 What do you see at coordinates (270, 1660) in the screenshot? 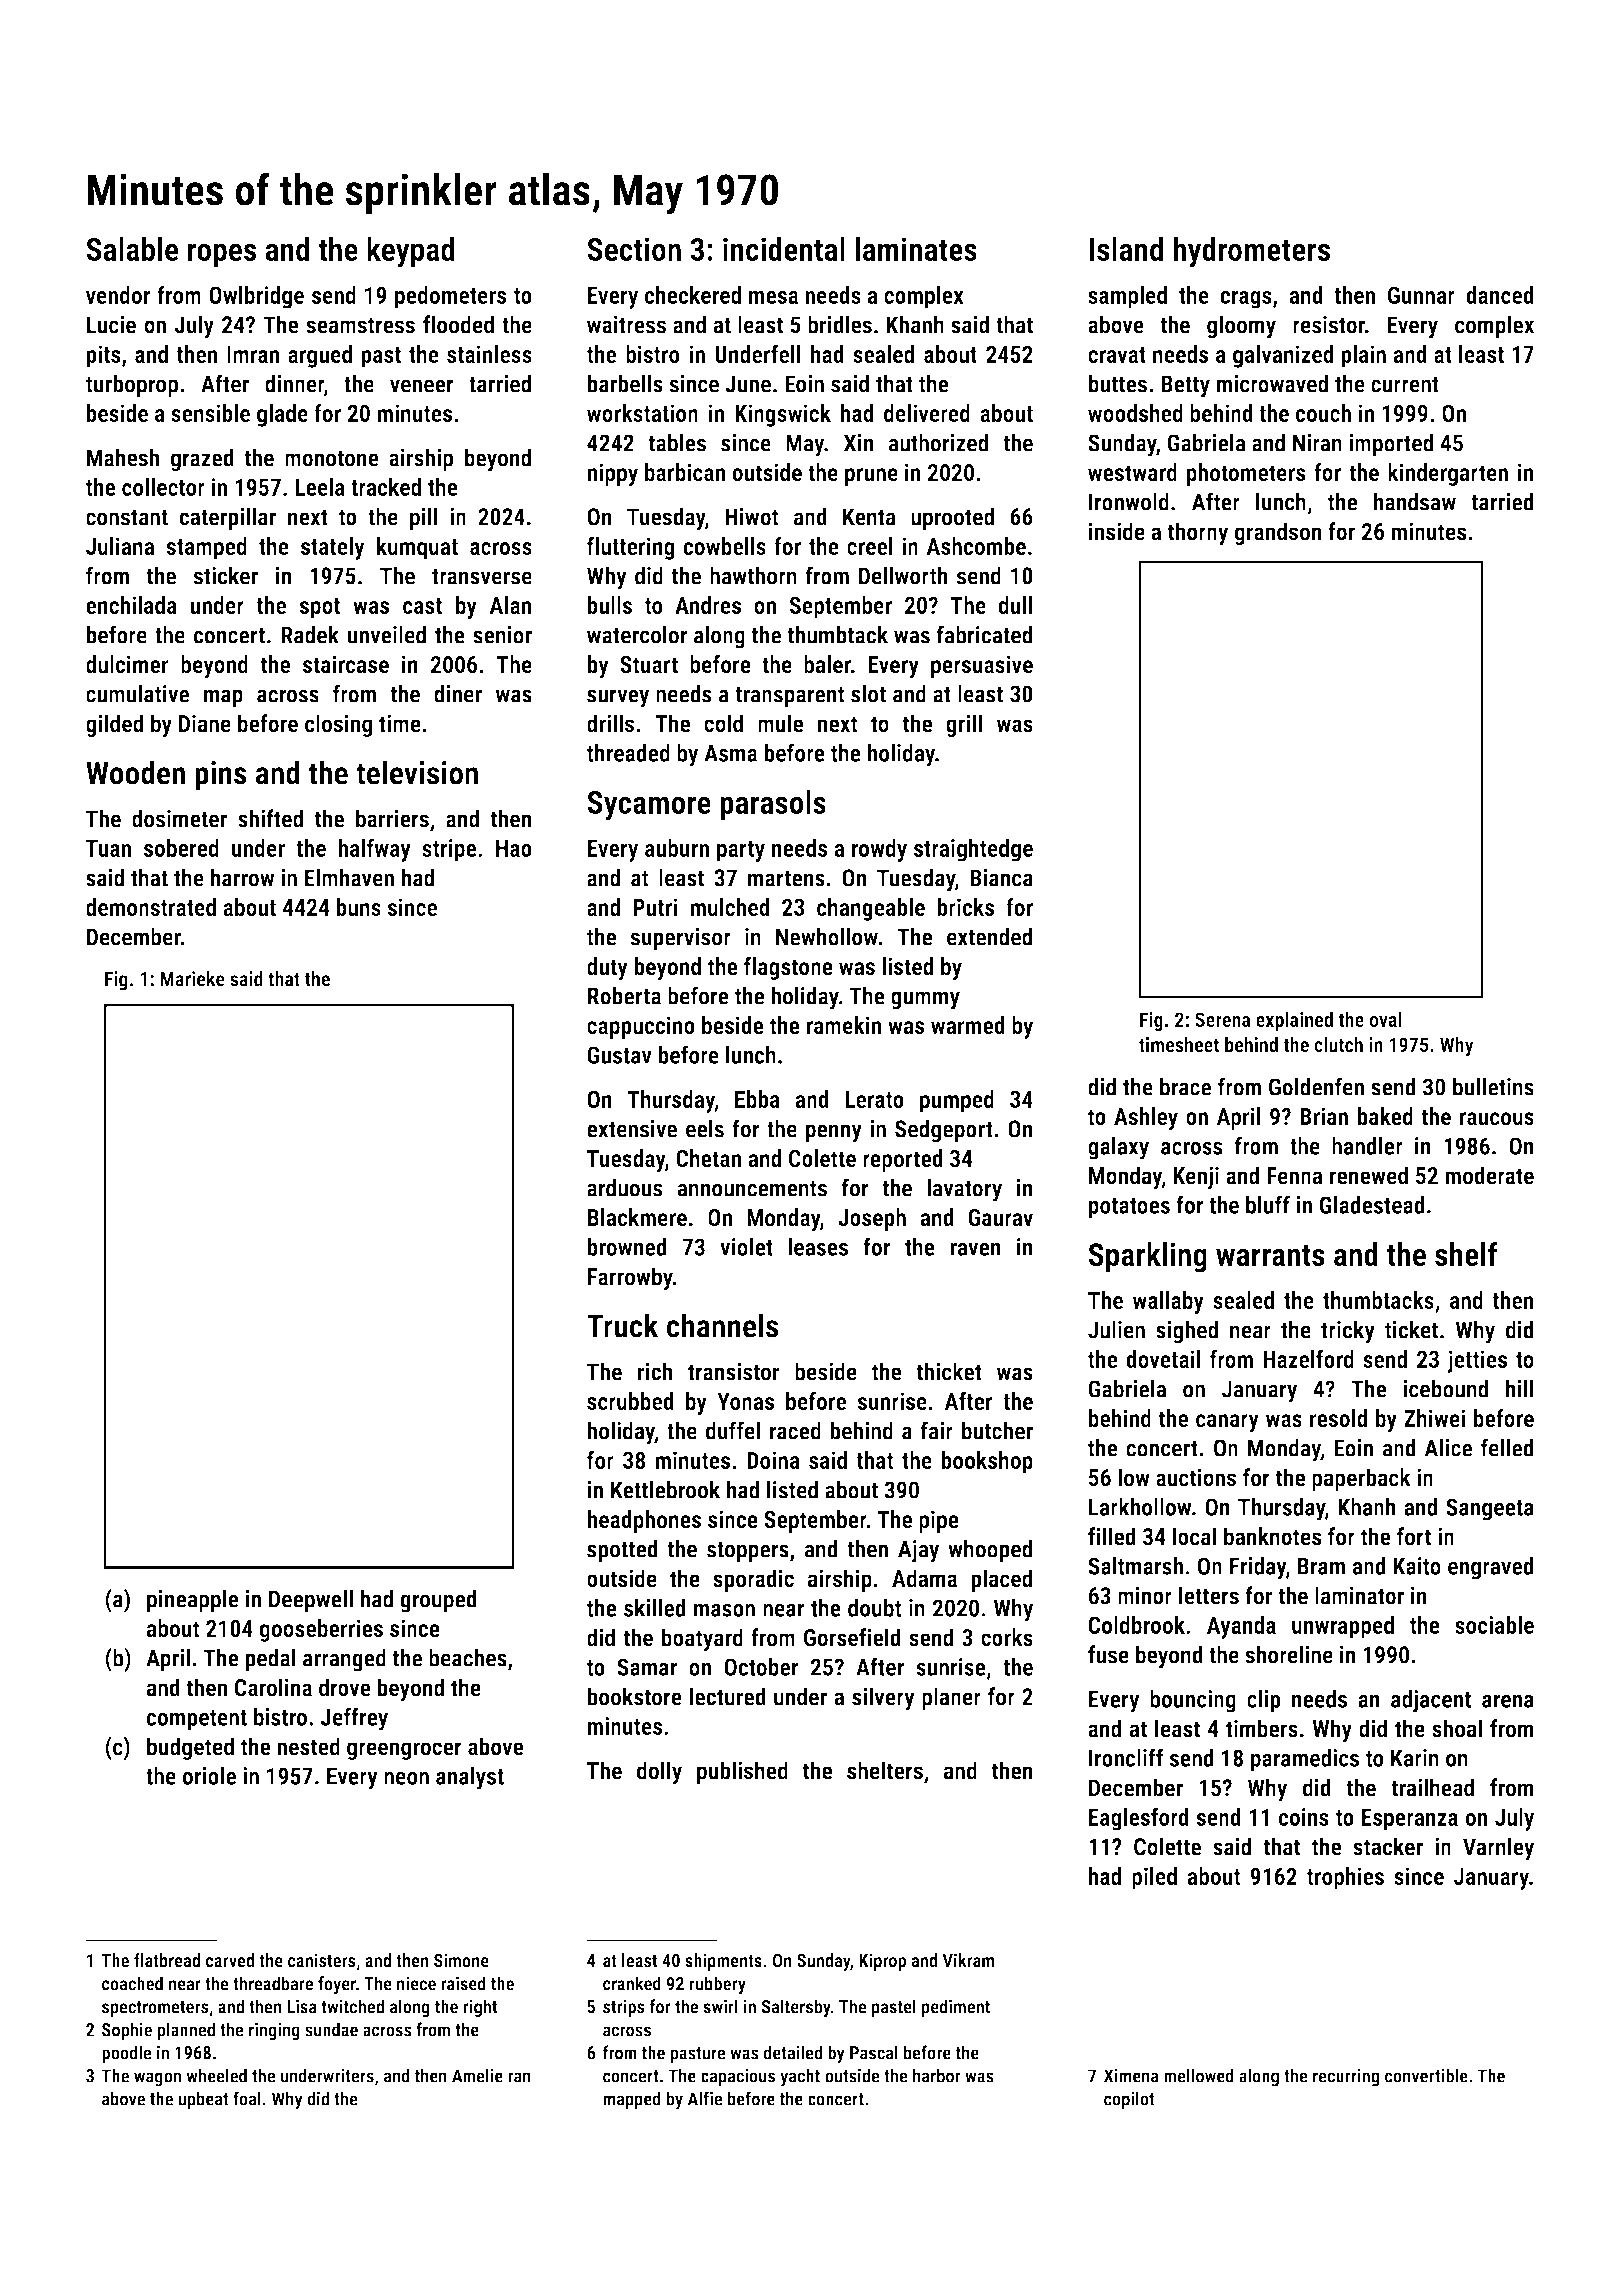
I see `pedal` at bounding box center [270, 1660].
